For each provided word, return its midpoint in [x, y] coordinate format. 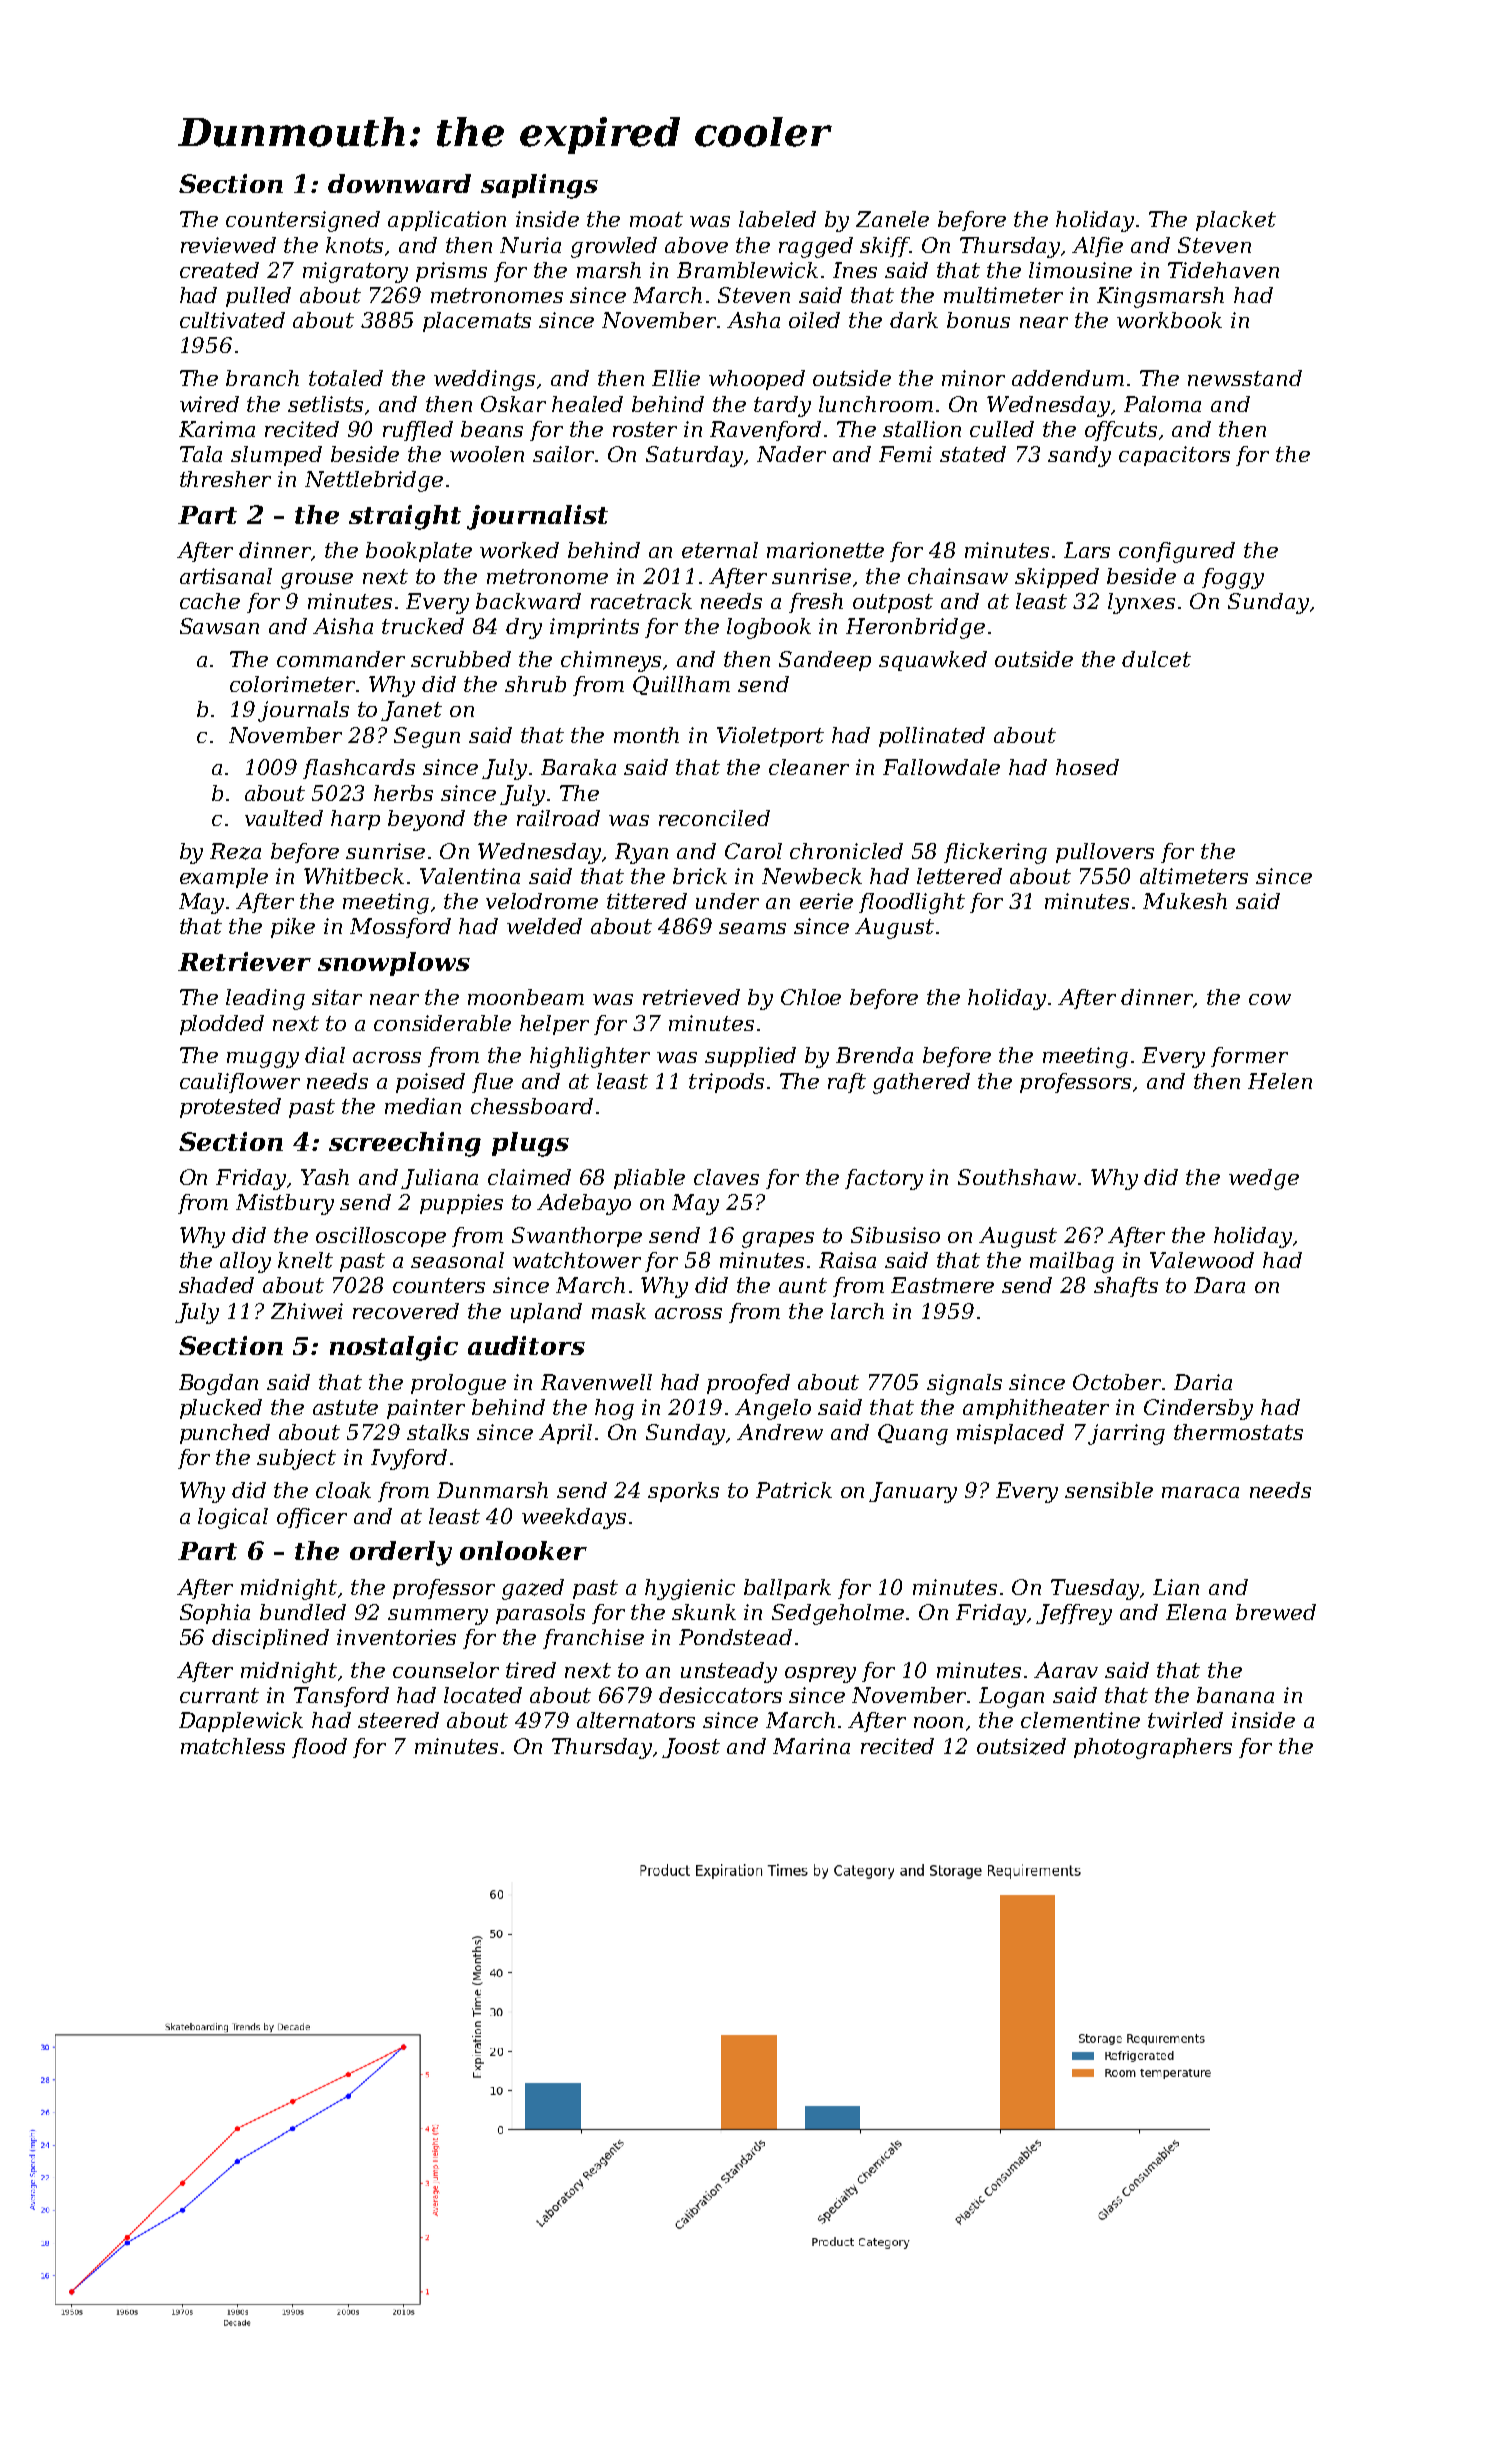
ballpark [787, 1589]
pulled [258, 297]
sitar [337, 997]
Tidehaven [1223, 270]
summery [438, 1617]
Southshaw [1017, 1177]
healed [587, 404]
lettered [959, 876]
